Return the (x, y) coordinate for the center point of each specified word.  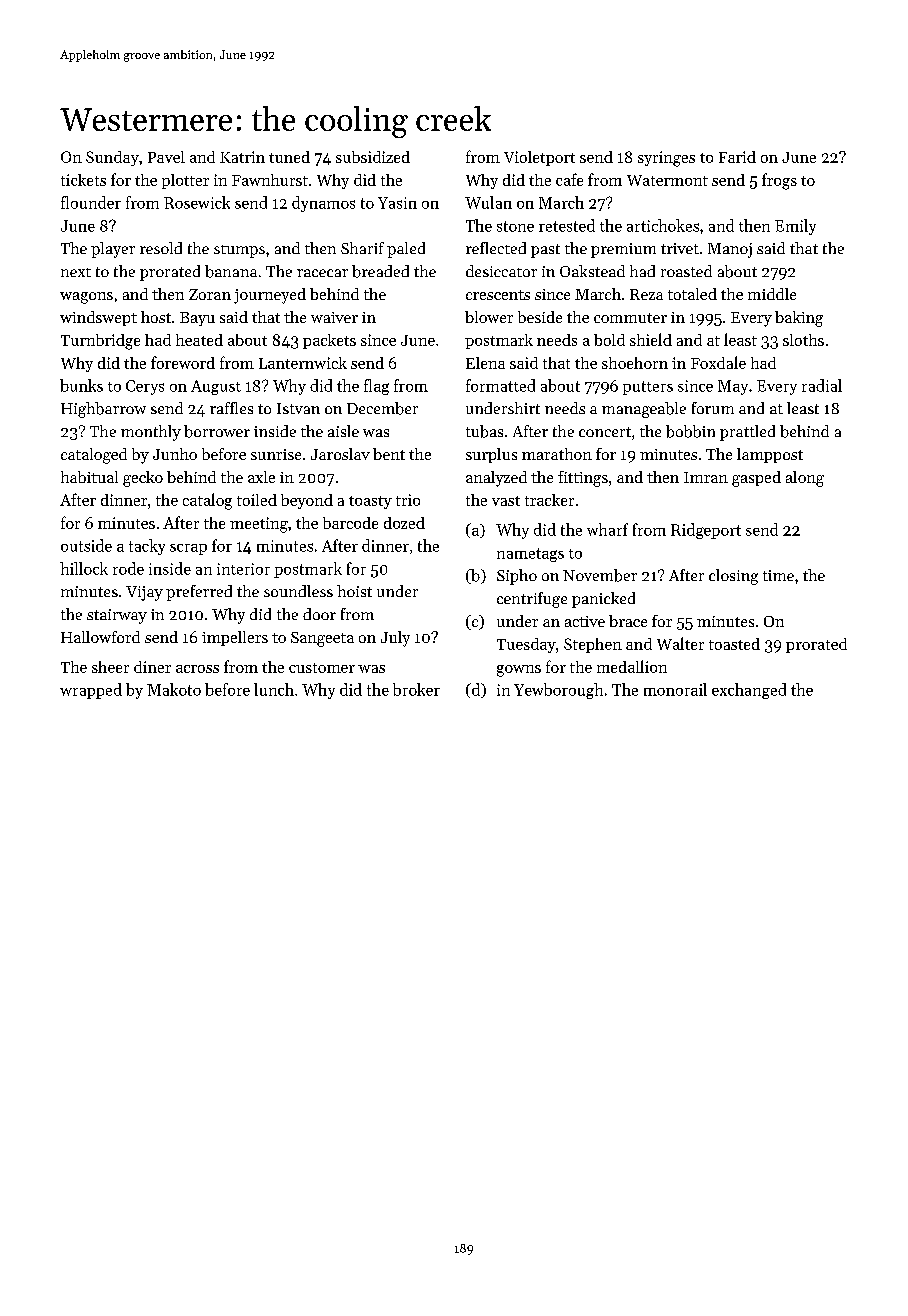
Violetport (539, 158)
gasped (756, 479)
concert (605, 432)
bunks (81, 385)
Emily (795, 227)
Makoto (174, 689)
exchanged (749, 691)
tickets (83, 180)
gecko (143, 479)
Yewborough (558, 691)
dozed (404, 523)
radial (822, 385)
